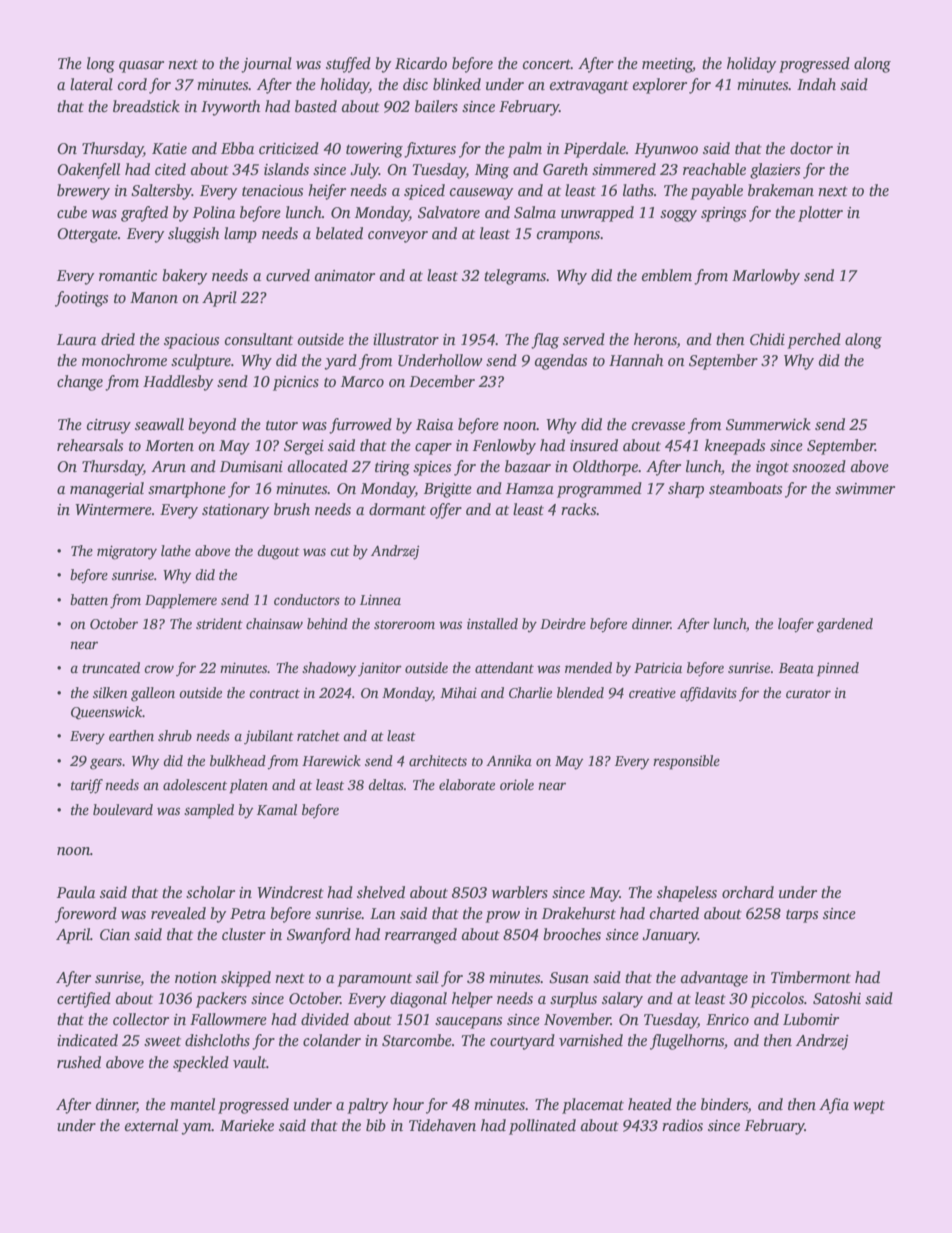 This document has height=1233, width=952. What do you see at coordinates (151, 1125) in the document?
I see `external` at bounding box center [151, 1125].
